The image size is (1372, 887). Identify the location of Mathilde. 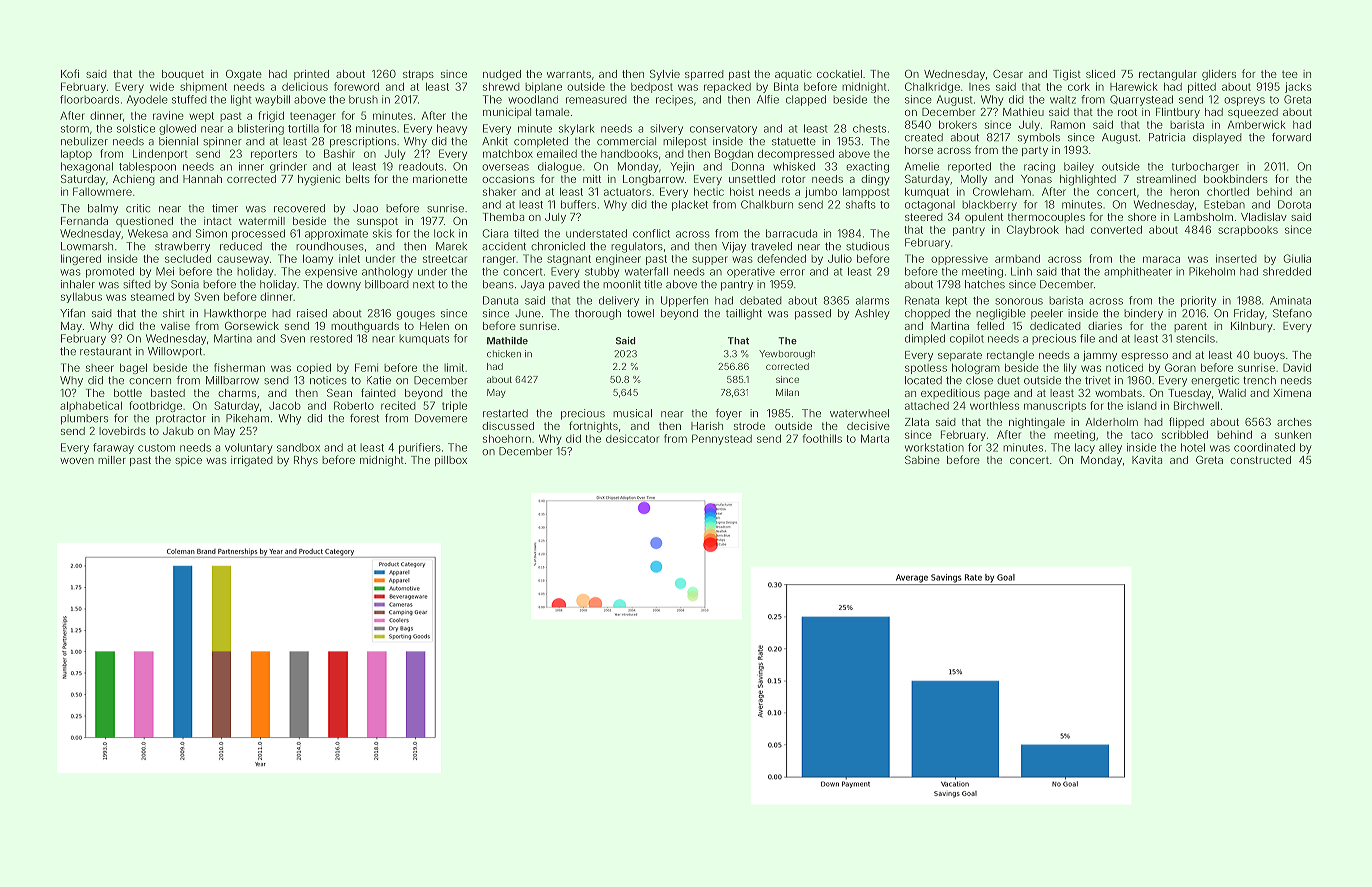
(507, 341).
